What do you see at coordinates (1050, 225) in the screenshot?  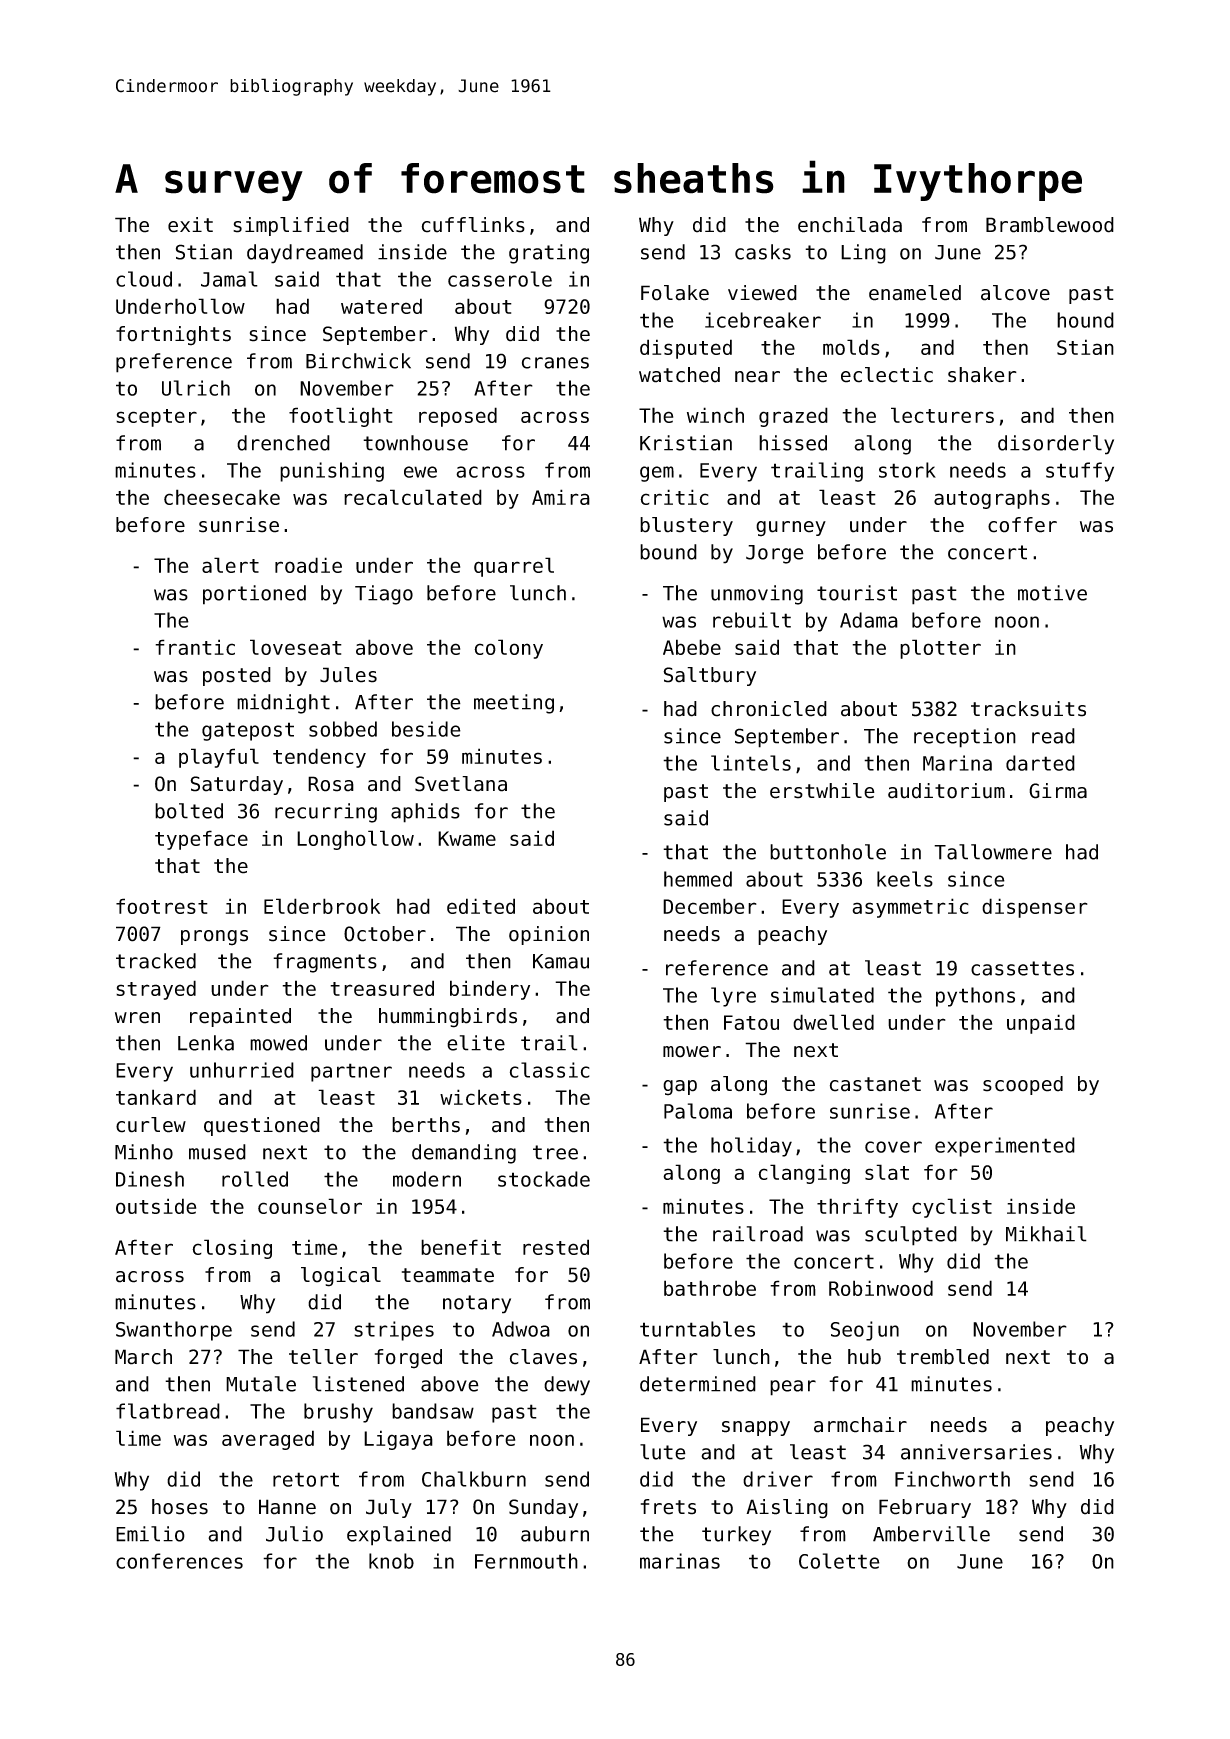 I see `Bramblewood` at bounding box center [1050, 225].
